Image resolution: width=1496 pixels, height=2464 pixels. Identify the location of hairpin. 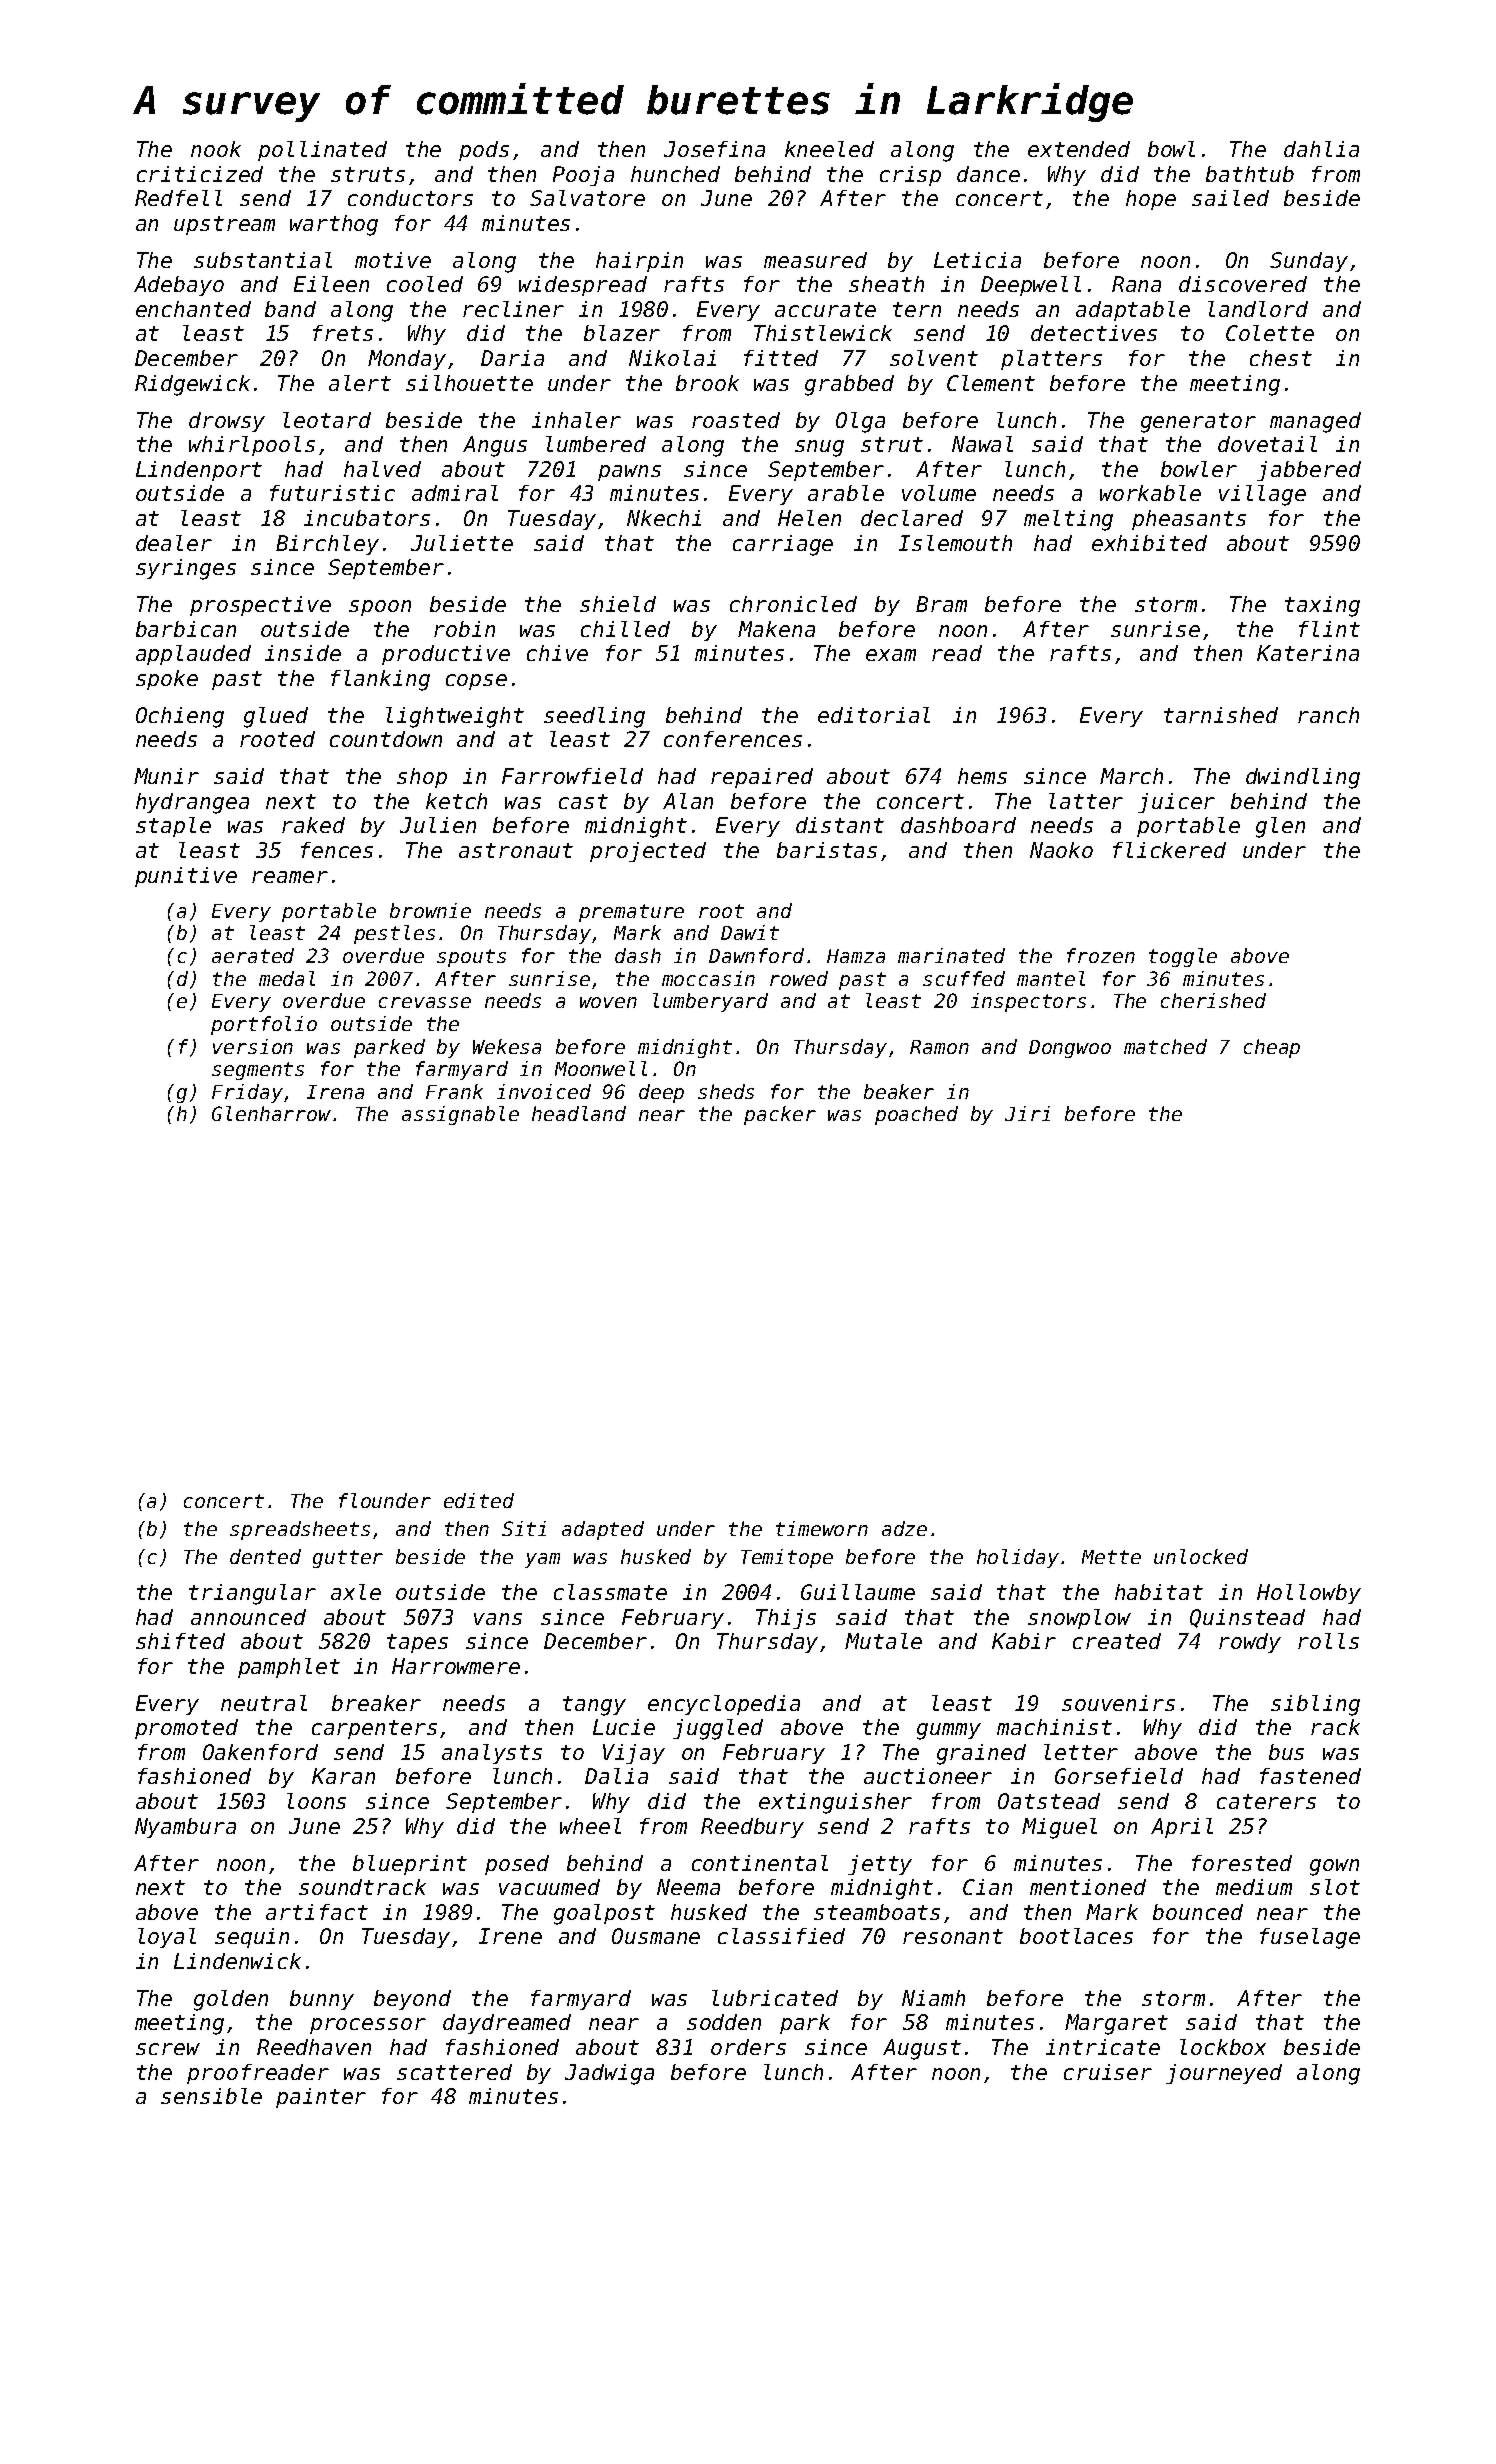
(639, 262).
